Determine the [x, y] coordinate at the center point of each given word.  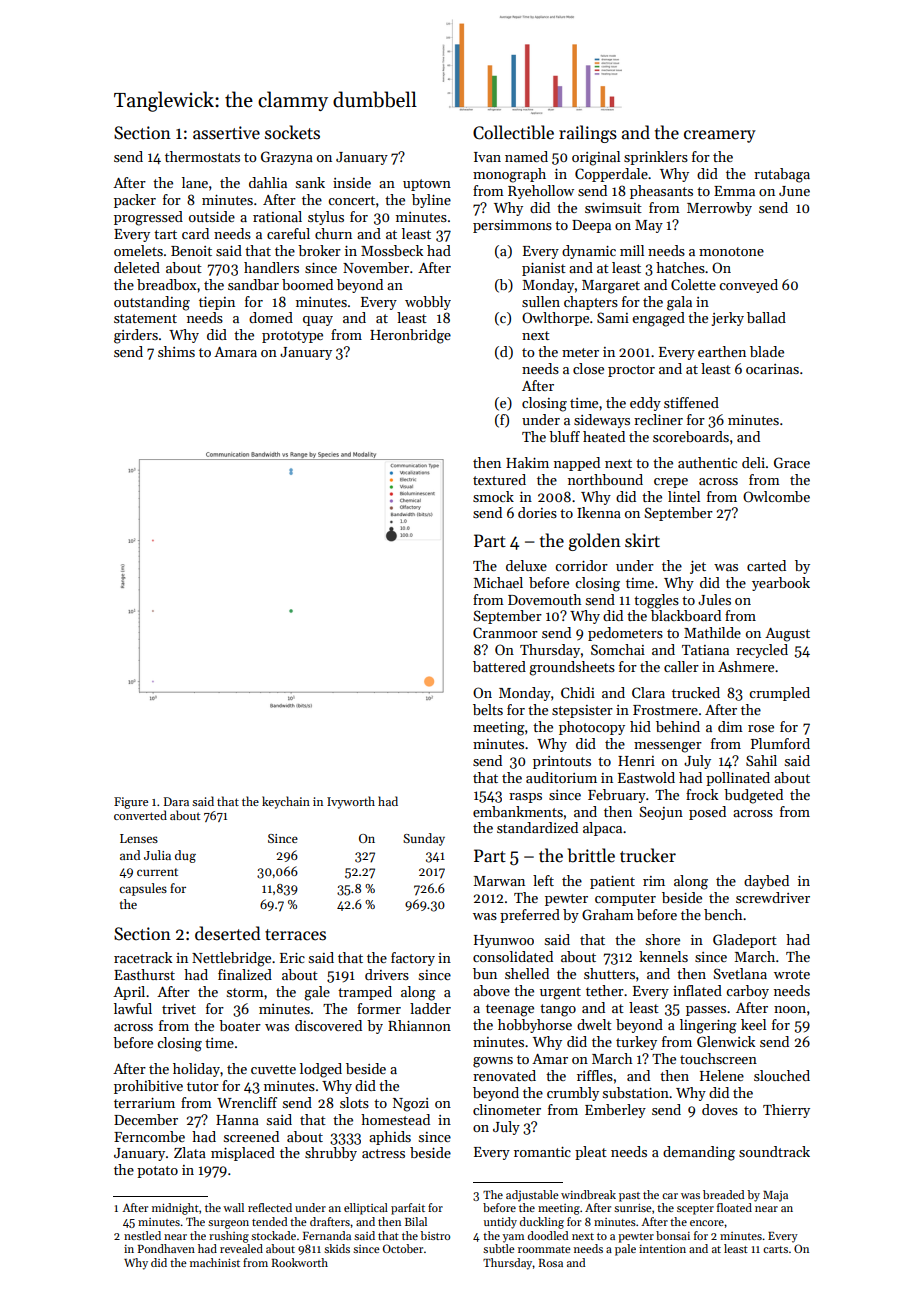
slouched [782, 1075]
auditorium [561, 777]
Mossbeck [392, 250]
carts [775, 1249]
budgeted [753, 796]
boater [240, 1025]
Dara [176, 801]
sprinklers [656, 158]
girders [136, 336]
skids [337, 1248]
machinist [215, 1262]
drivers [387, 974]
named [526, 156]
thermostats [202, 156]
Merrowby [719, 209]
